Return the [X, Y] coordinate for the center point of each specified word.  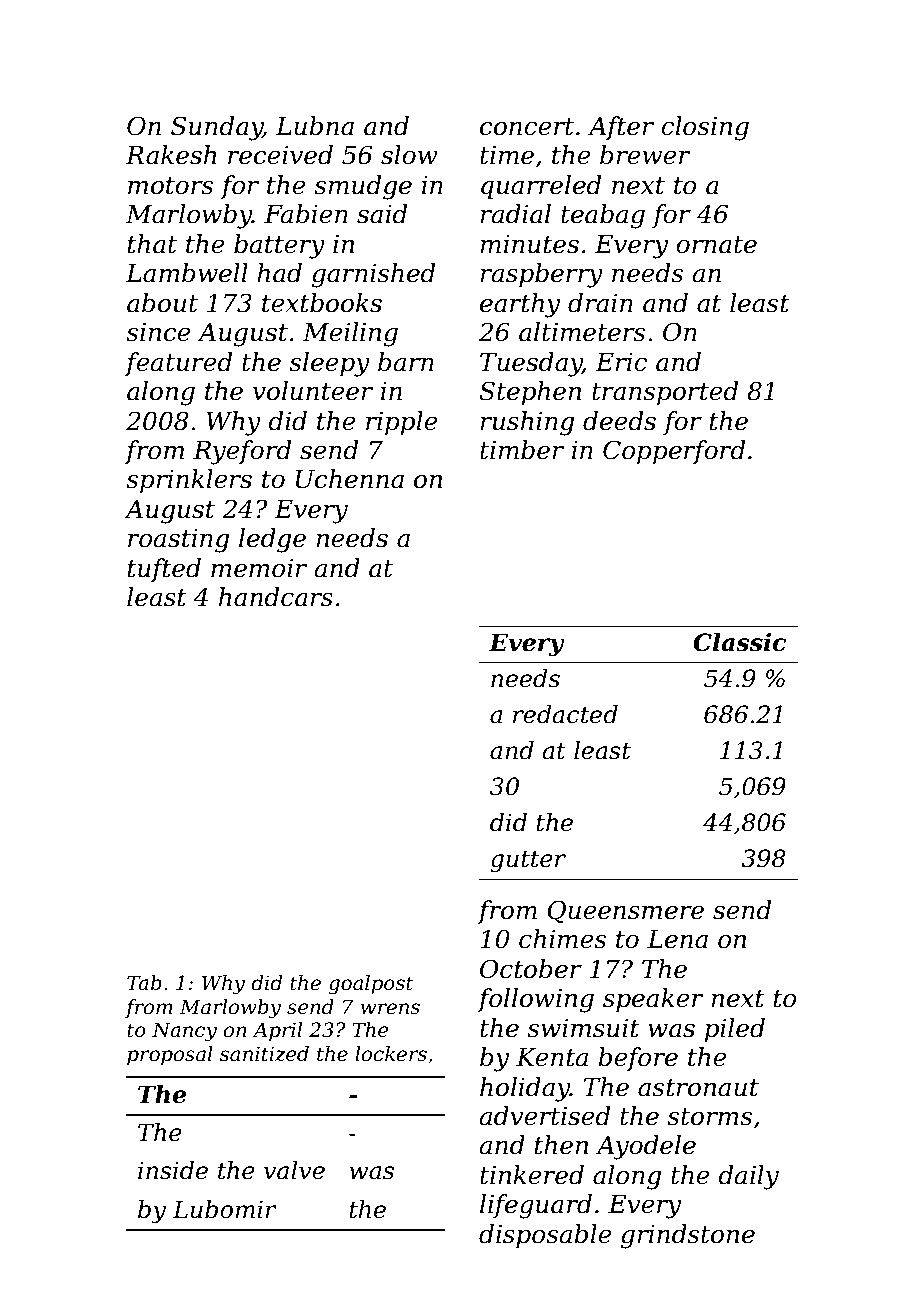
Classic [739, 642]
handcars [276, 597]
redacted [565, 714]
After [621, 128]
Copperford [674, 452]
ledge [272, 540]
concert [527, 127]
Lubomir [225, 1209]
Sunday [217, 128]
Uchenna [350, 479]
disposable [545, 1236]
